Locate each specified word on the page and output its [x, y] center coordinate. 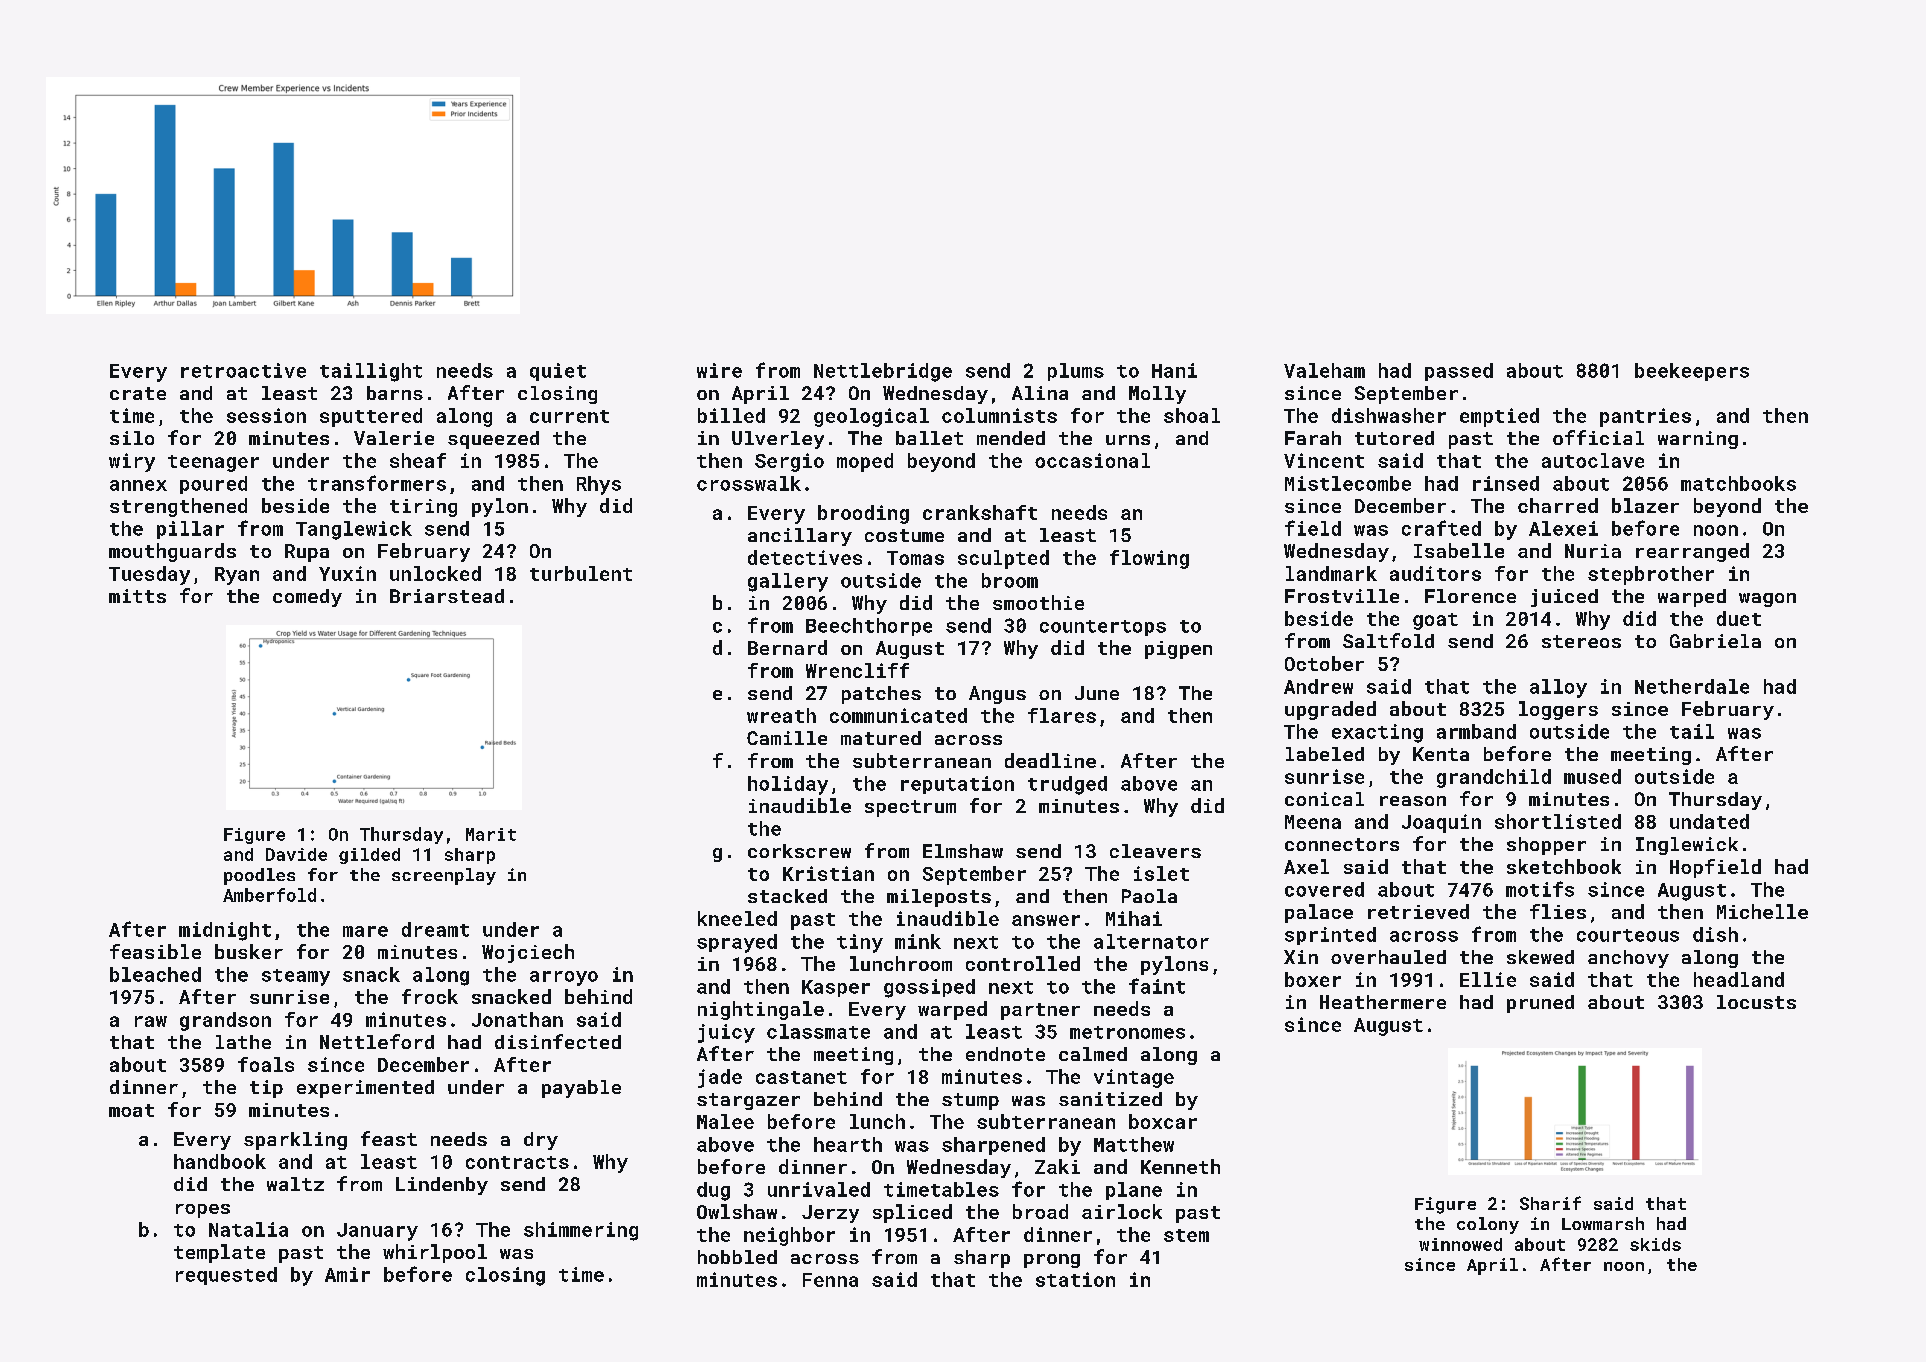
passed [1459, 372]
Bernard [787, 647]
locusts [1756, 1002]
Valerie [394, 438]
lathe [243, 1042]
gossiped [929, 988]
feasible [155, 951]
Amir [347, 1274]
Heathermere [1383, 1002]
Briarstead [447, 596]
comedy [307, 598]
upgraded [1330, 710]
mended [1011, 438]
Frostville [1342, 596]
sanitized [1110, 1099]
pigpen [1178, 650]
